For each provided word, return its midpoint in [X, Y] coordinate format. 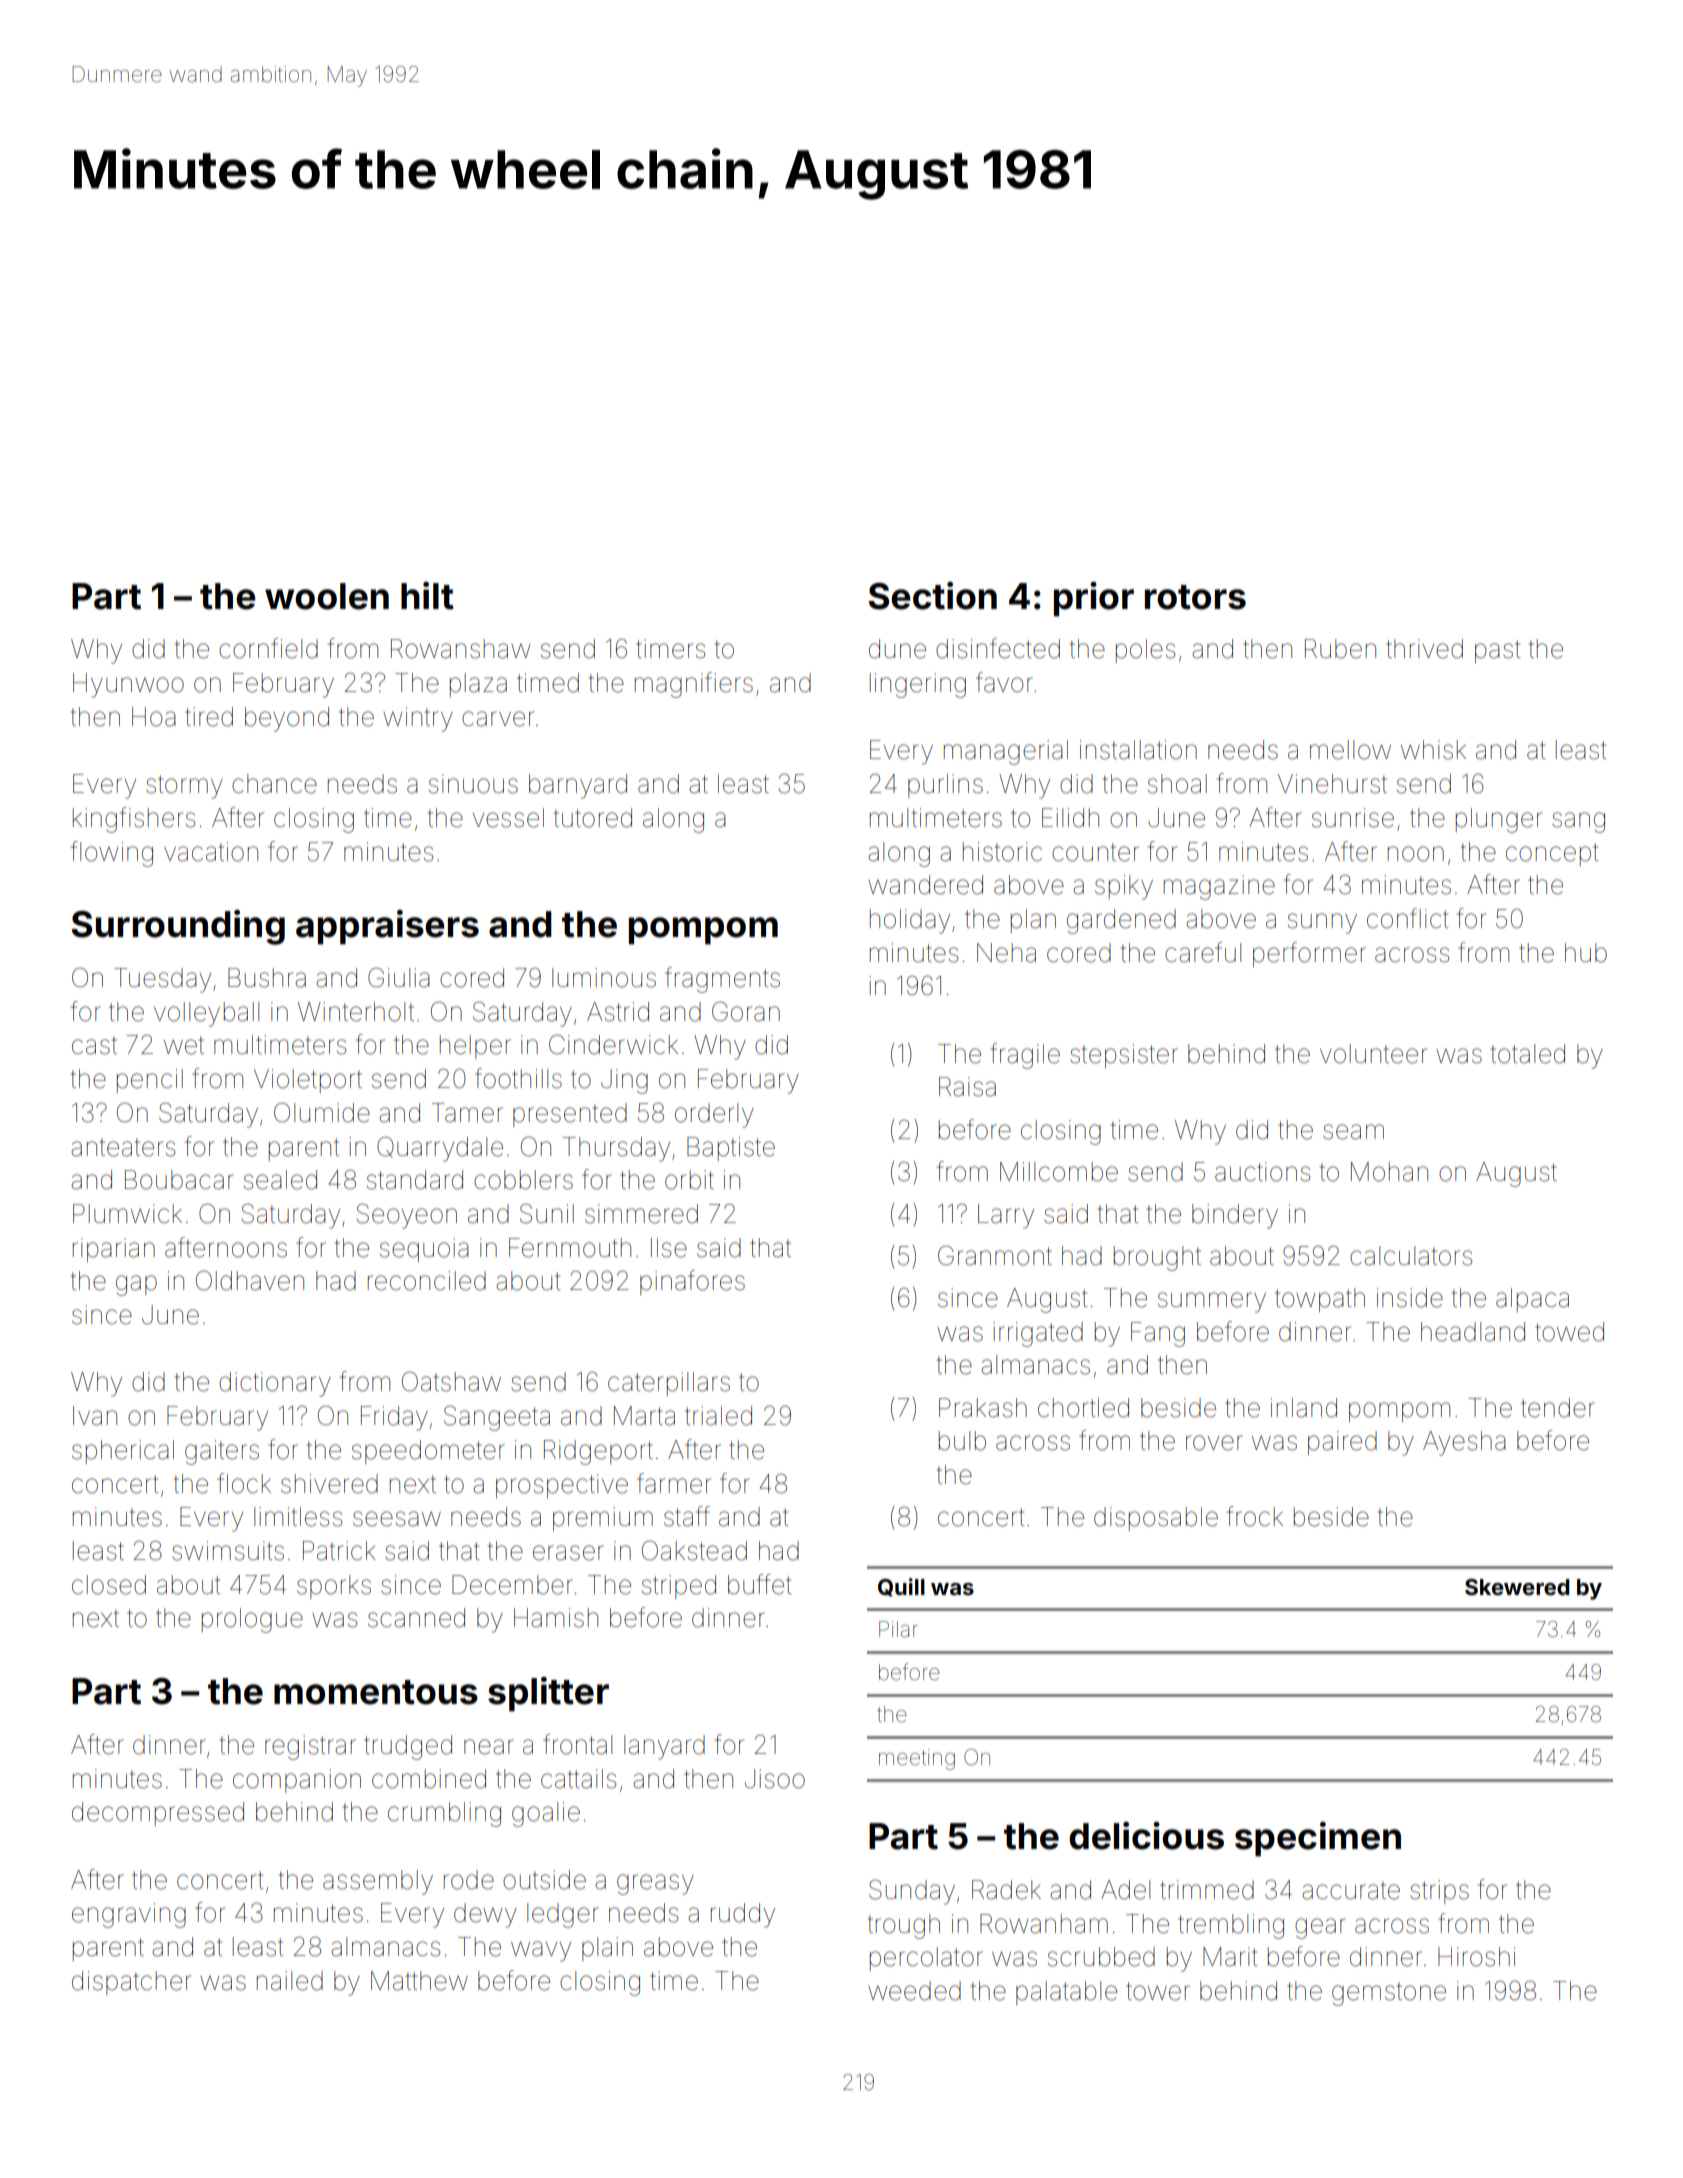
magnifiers [694, 685]
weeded [914, 1991]
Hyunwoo [128, 685]
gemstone [1389, 1994]
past [1497, 651]
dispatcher [131, 1983]
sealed [280, 1180]
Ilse [669, 1248]
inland [1304, 1408]
